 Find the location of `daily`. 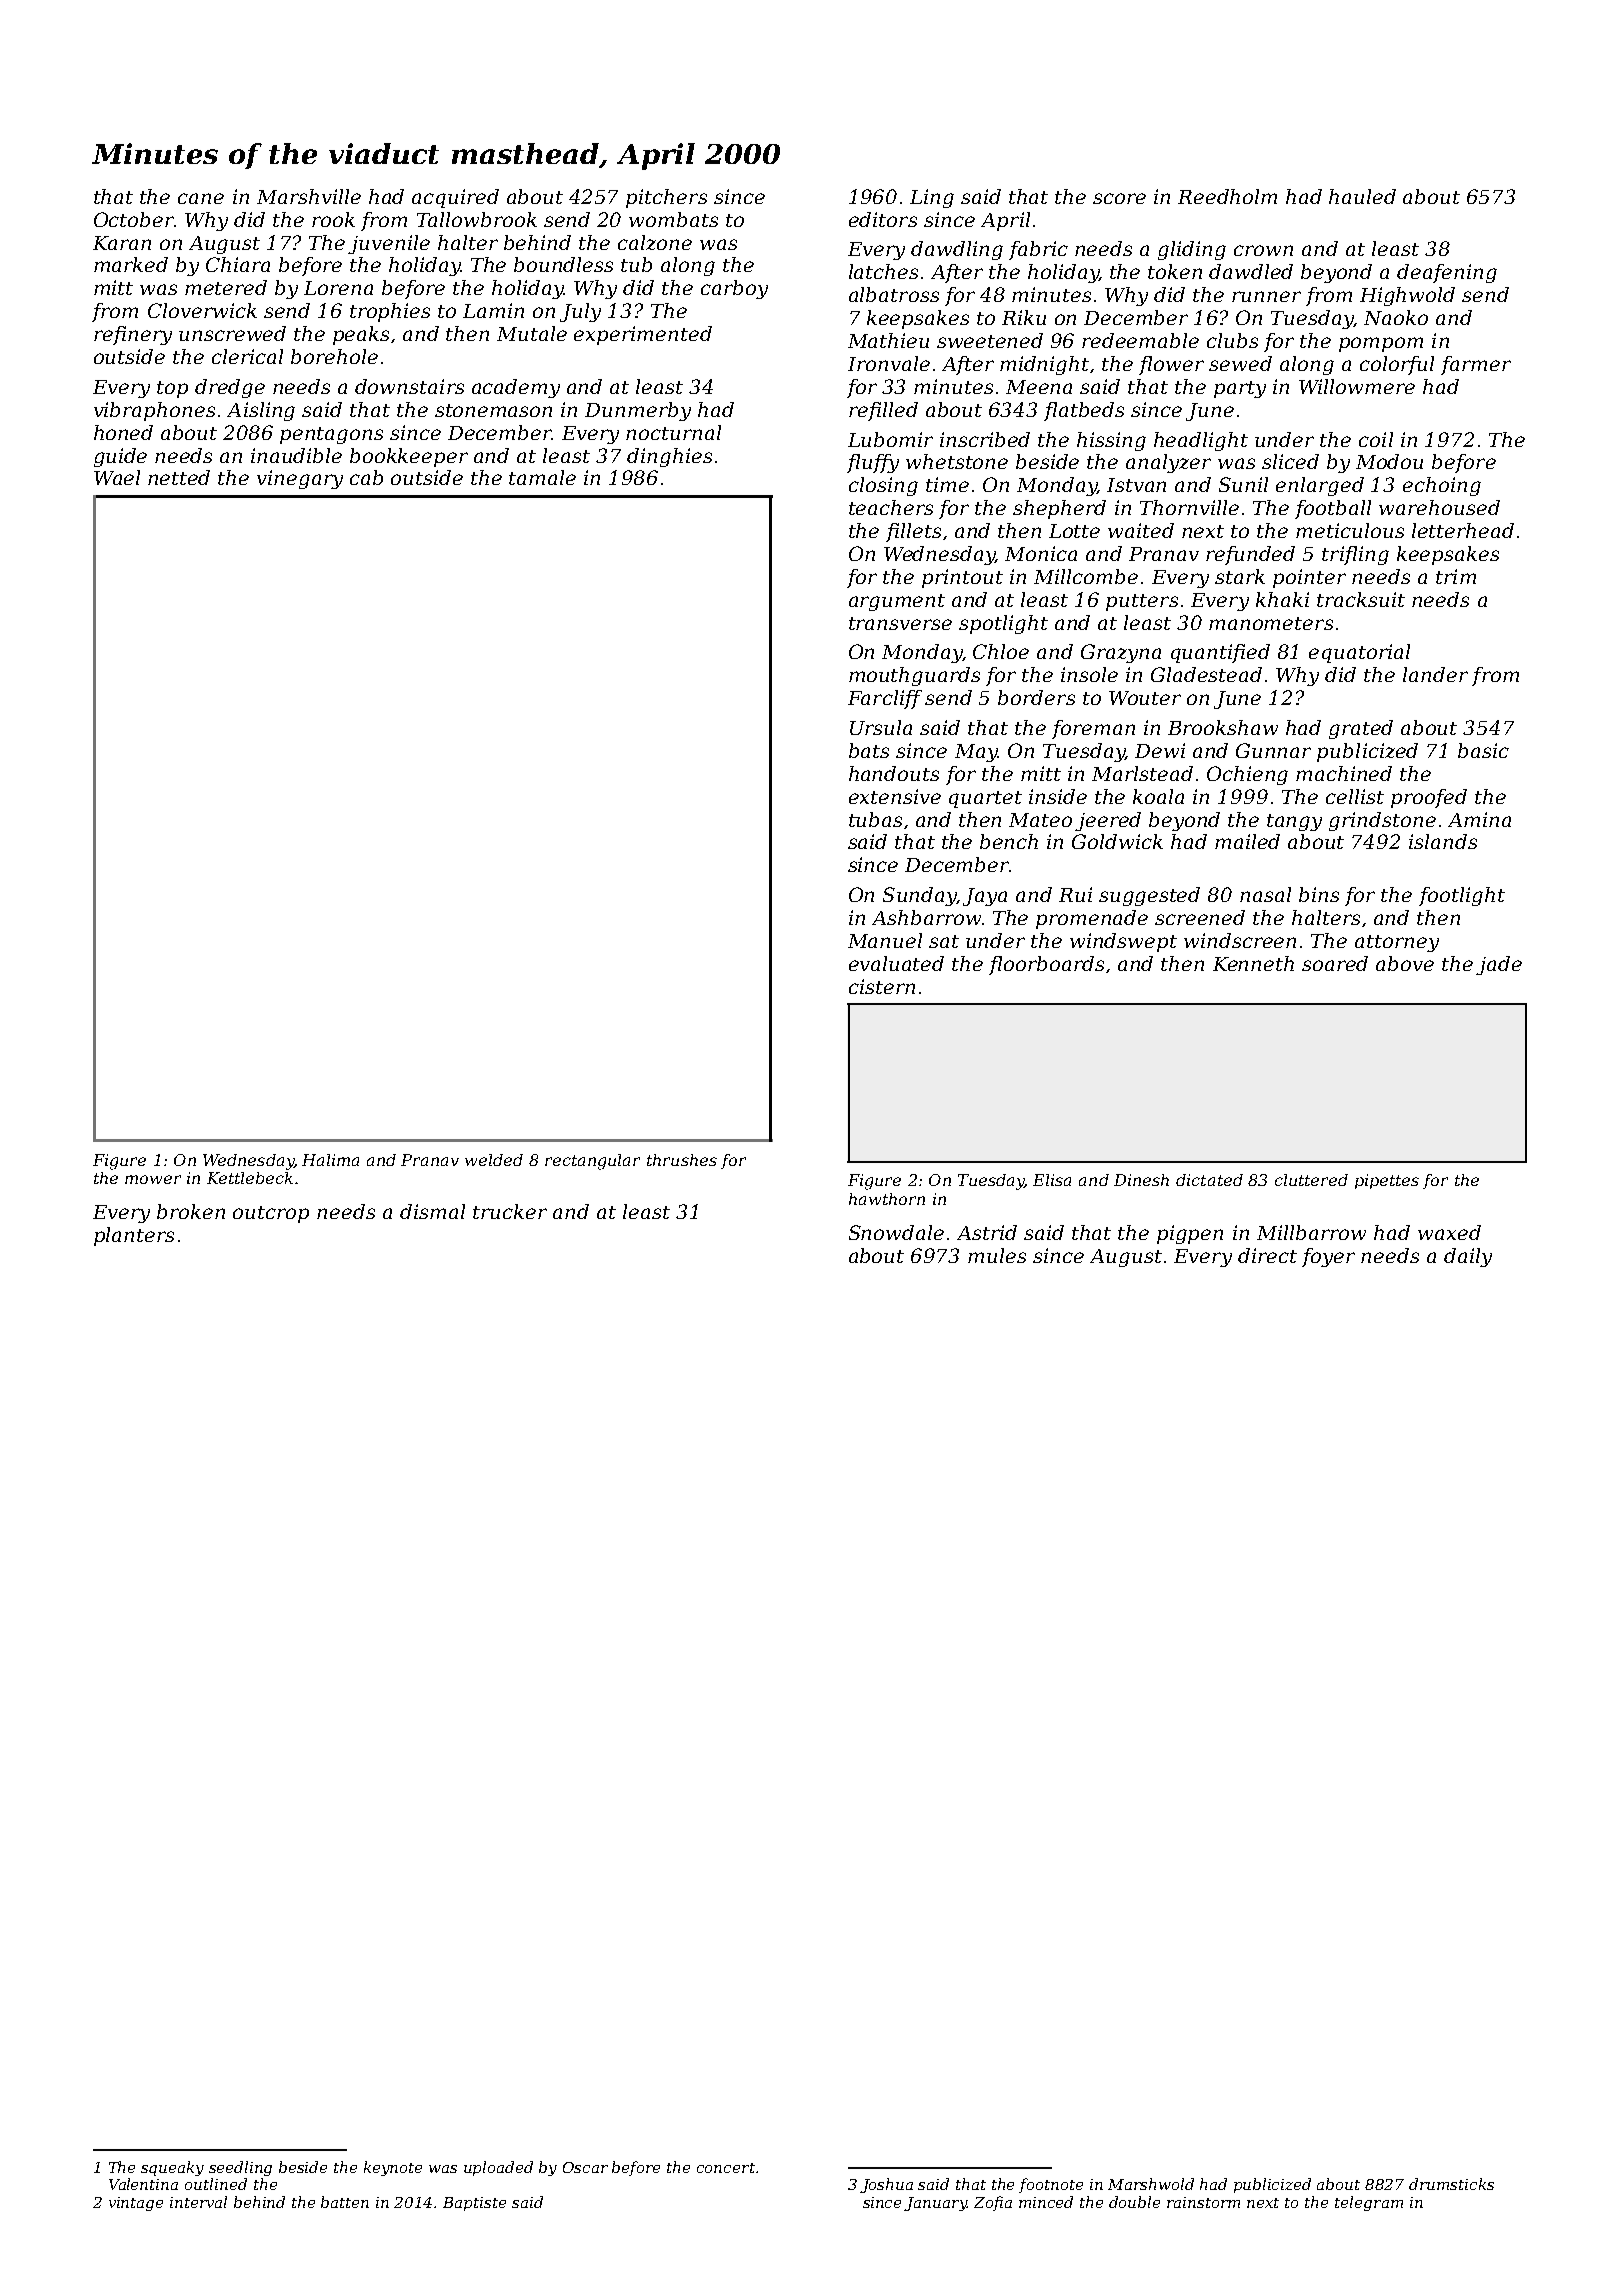

daily is located at coordinates (1468, 1257).
